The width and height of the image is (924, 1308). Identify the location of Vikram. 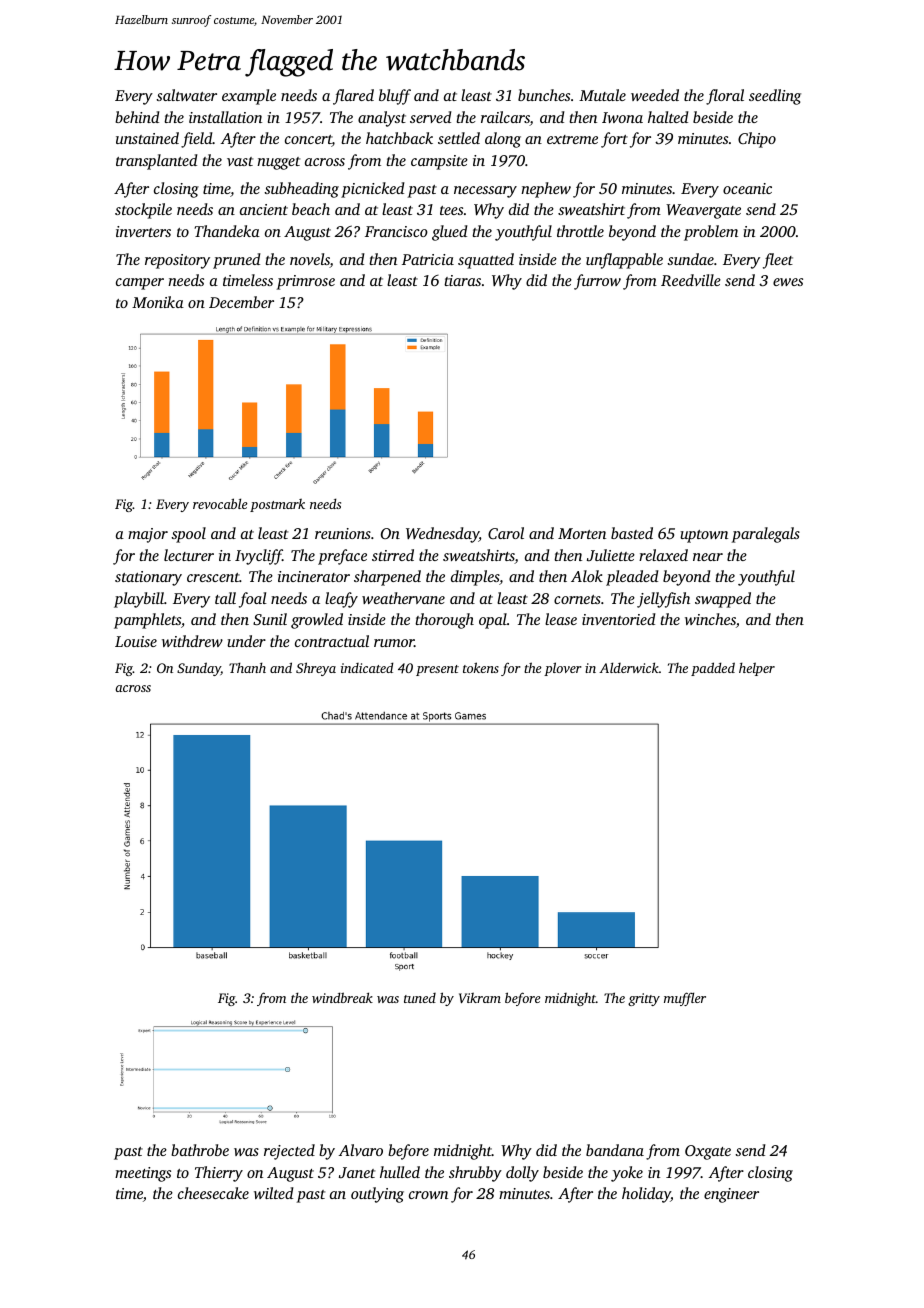
(480, 998).
